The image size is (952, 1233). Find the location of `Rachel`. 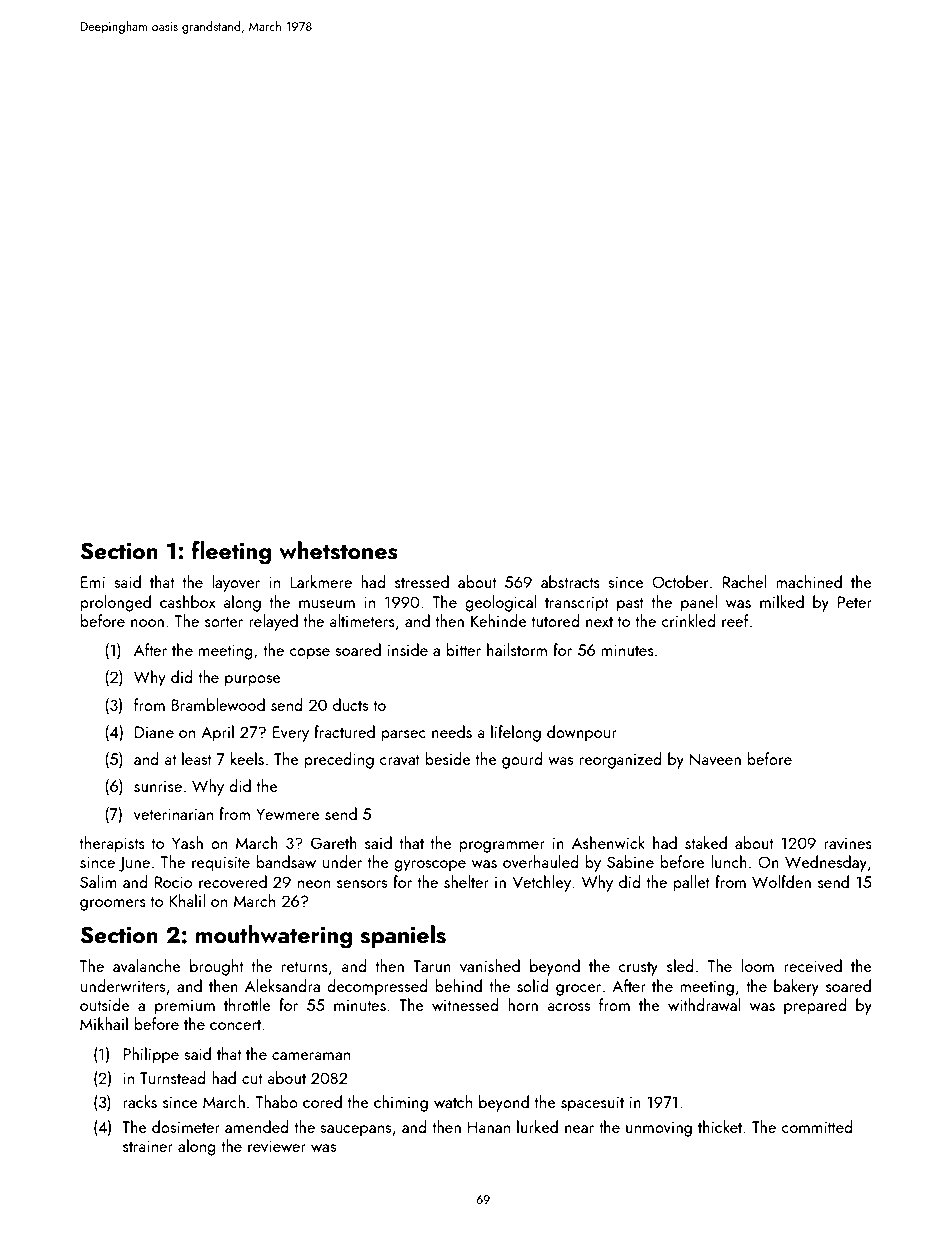

Rachel is located at coordinates (745, 581).
